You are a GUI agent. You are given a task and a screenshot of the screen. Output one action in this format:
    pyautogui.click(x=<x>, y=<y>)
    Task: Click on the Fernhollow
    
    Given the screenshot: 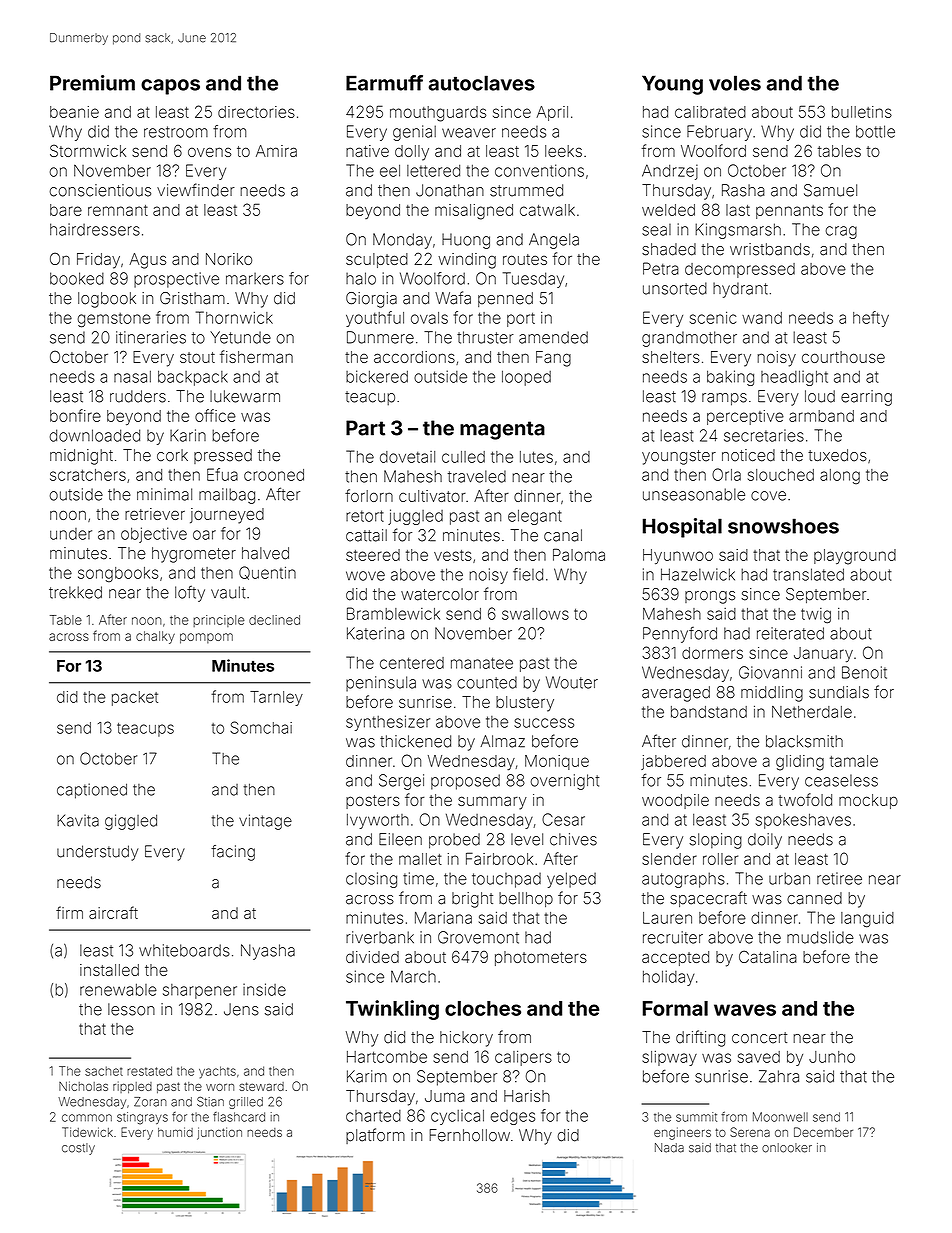 What is the action you would take?
    pyautogui.click(x=469, y=1135)
